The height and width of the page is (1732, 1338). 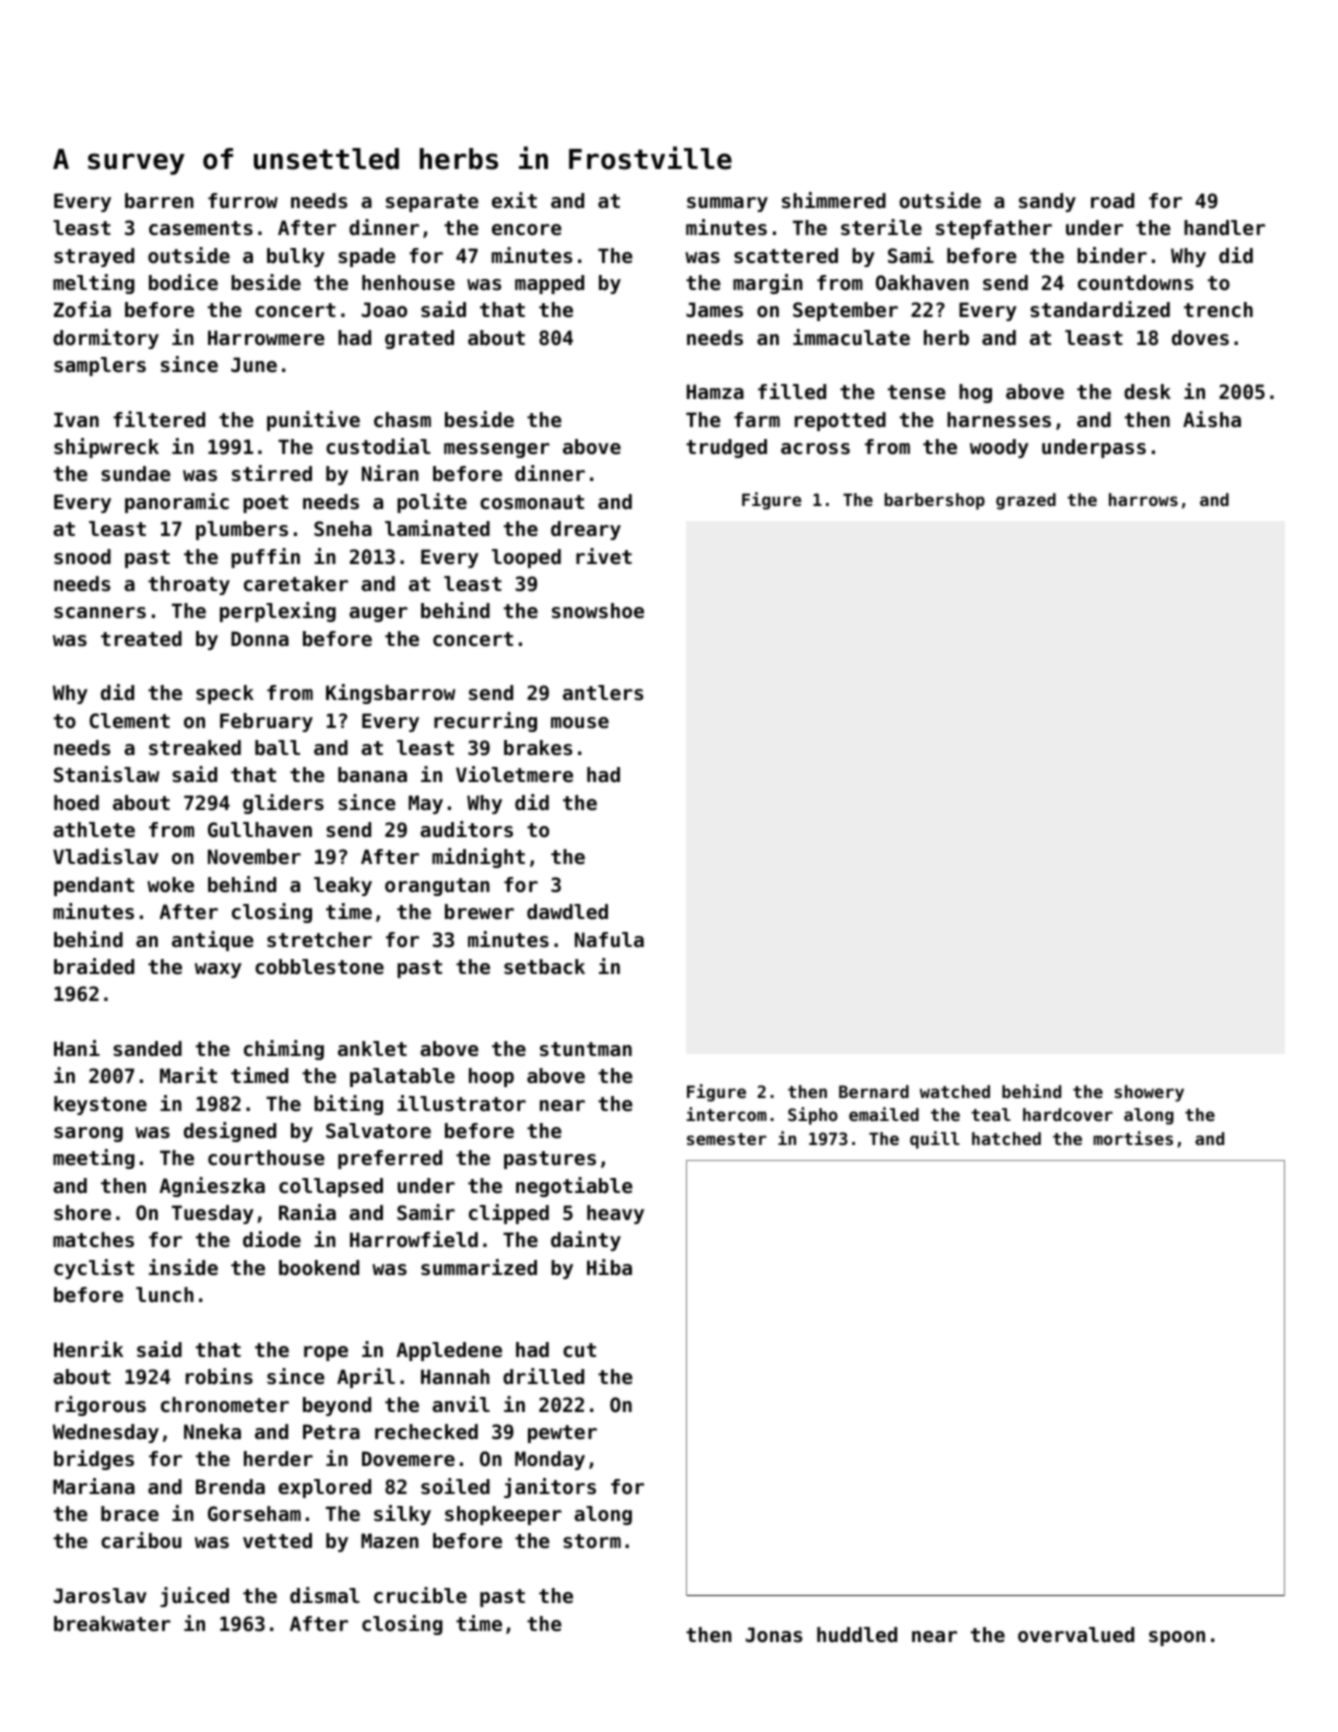 I want to click on intercom, so click(x=726, y=1114).
